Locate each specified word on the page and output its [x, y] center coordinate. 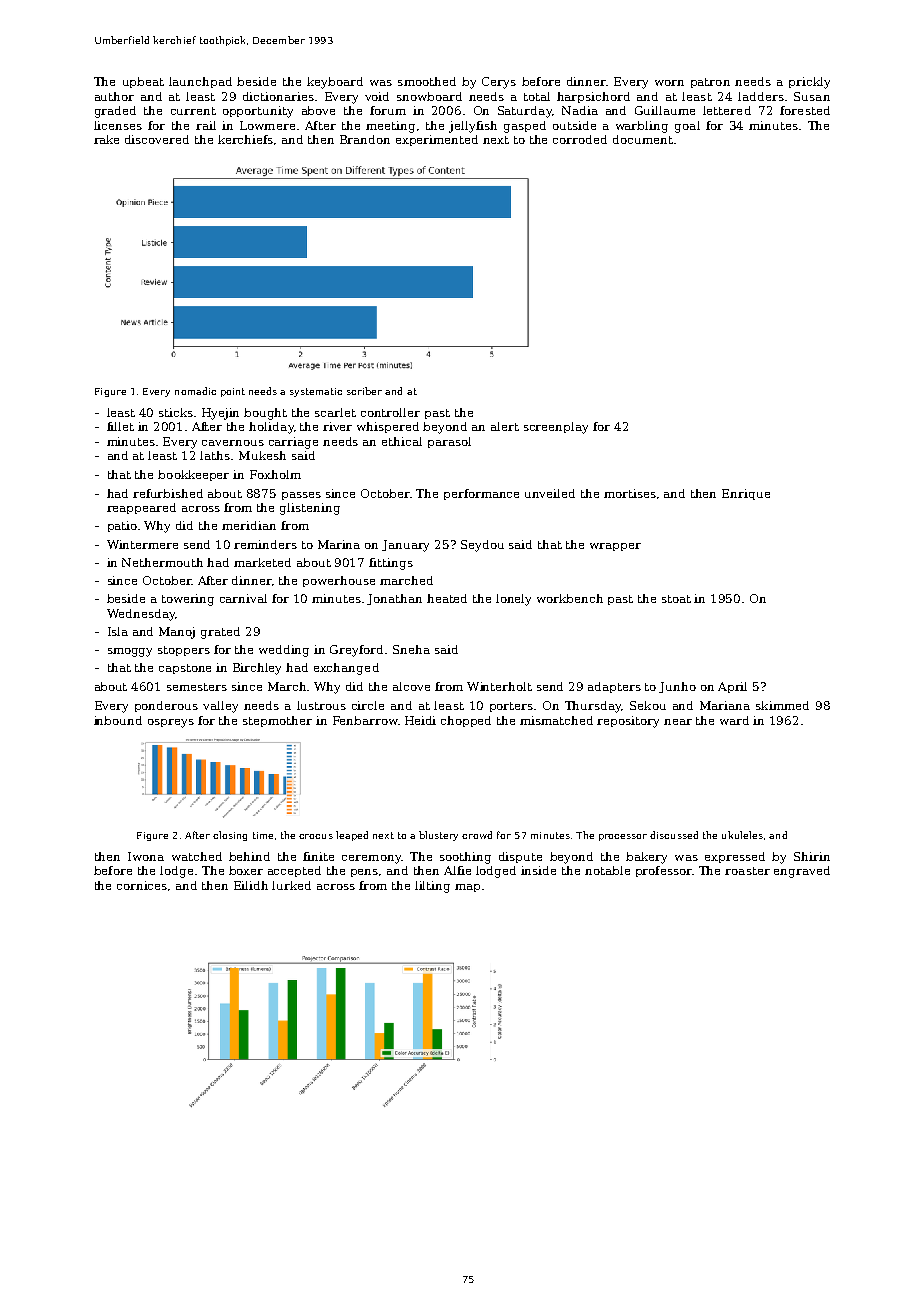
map [467, 888]
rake [106, 139]
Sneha [411, 649]
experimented [437, 140]
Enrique [746, 494]
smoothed [427, 81]
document [643, 139]
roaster [747, 871]
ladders [761, 96]
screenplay [556, 428]
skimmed [782, 705]
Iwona [146, 856]
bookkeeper [193, 475]
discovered [157, 139]
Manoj [177, 633]
